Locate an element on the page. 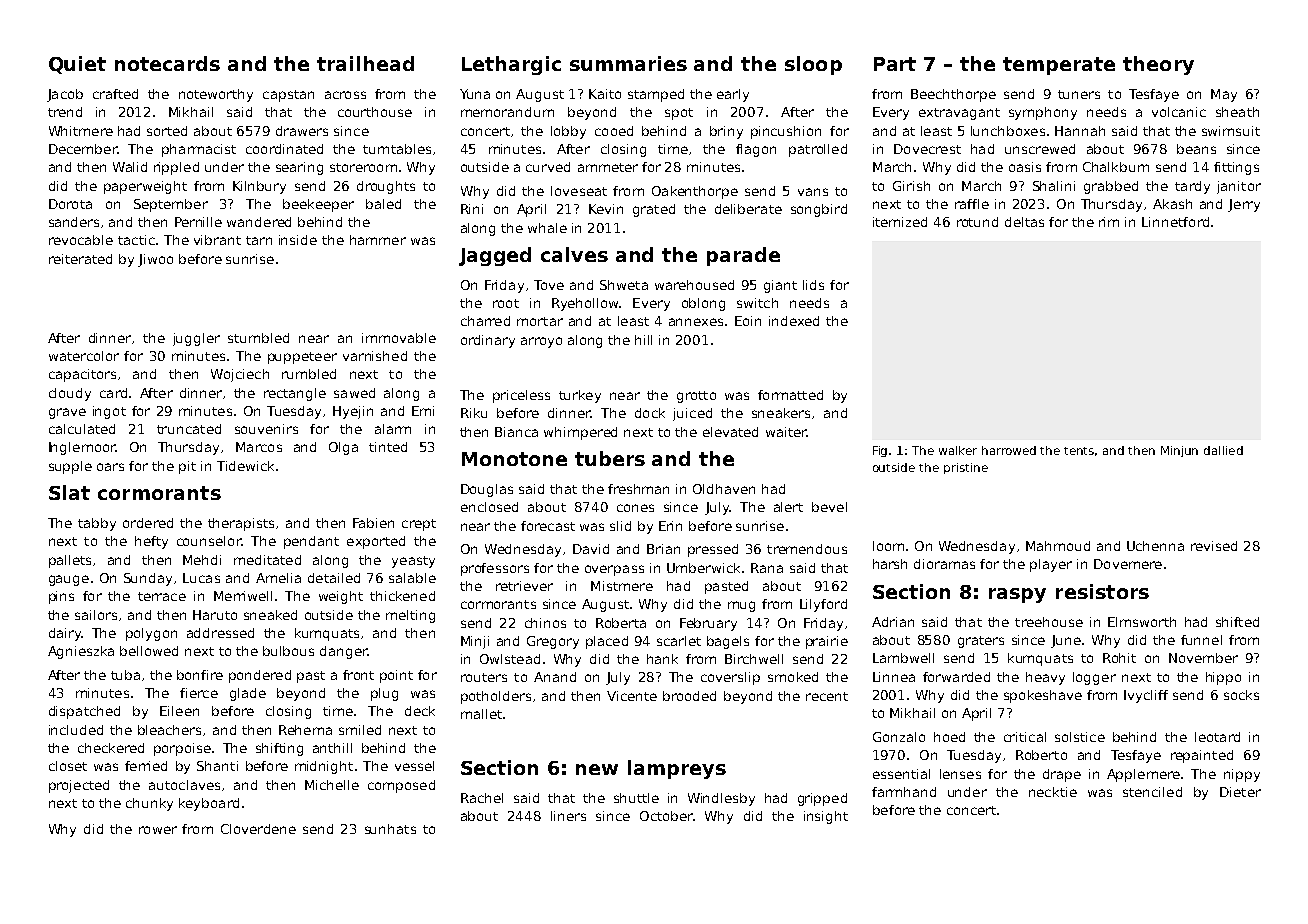 The image size is (1308, 924). Jerry is located at coordinates (1244, 205).
